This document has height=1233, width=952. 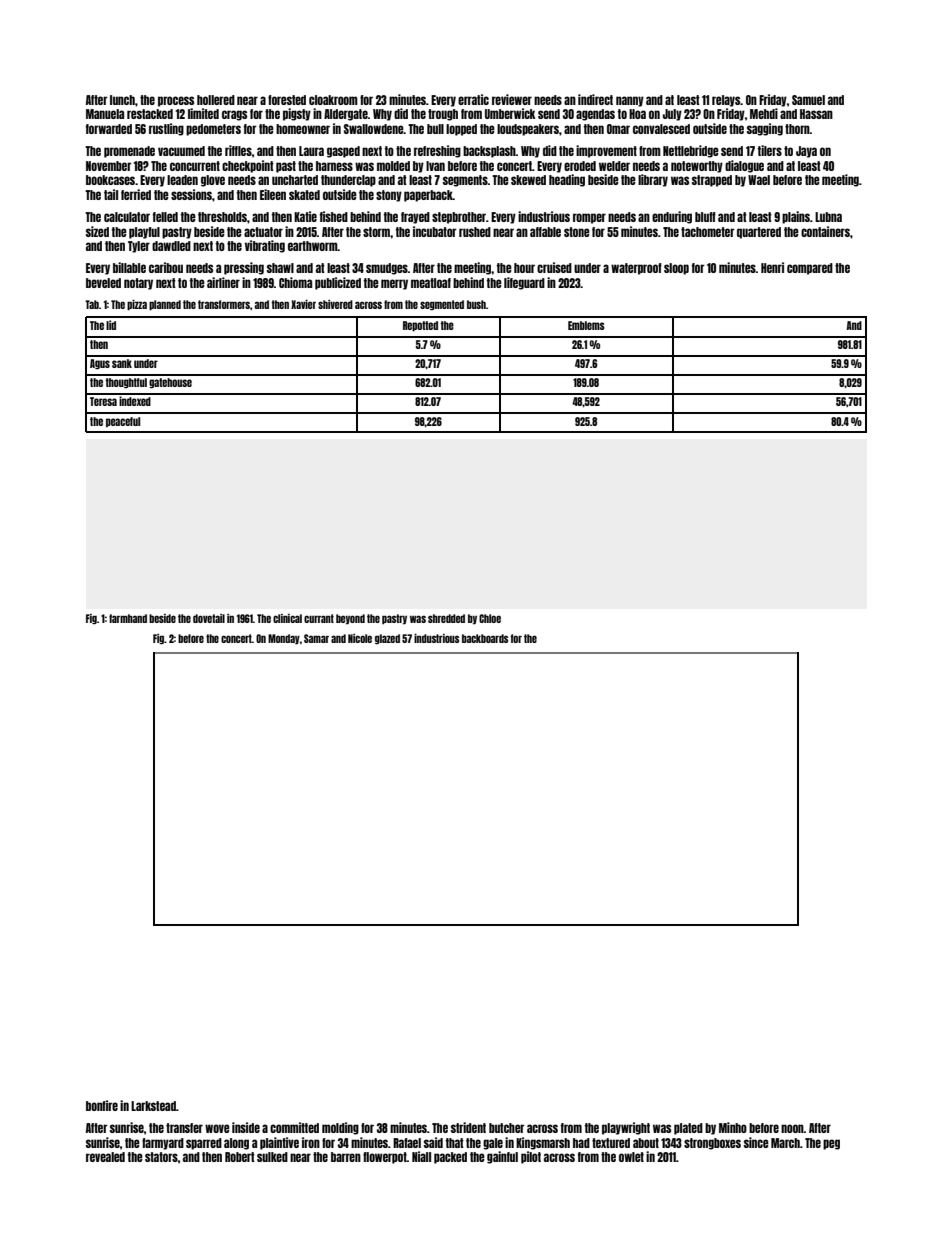 What do you see at coordinates (545, 232) in the document?
I see `affable` at bounding box center [545, 232].
